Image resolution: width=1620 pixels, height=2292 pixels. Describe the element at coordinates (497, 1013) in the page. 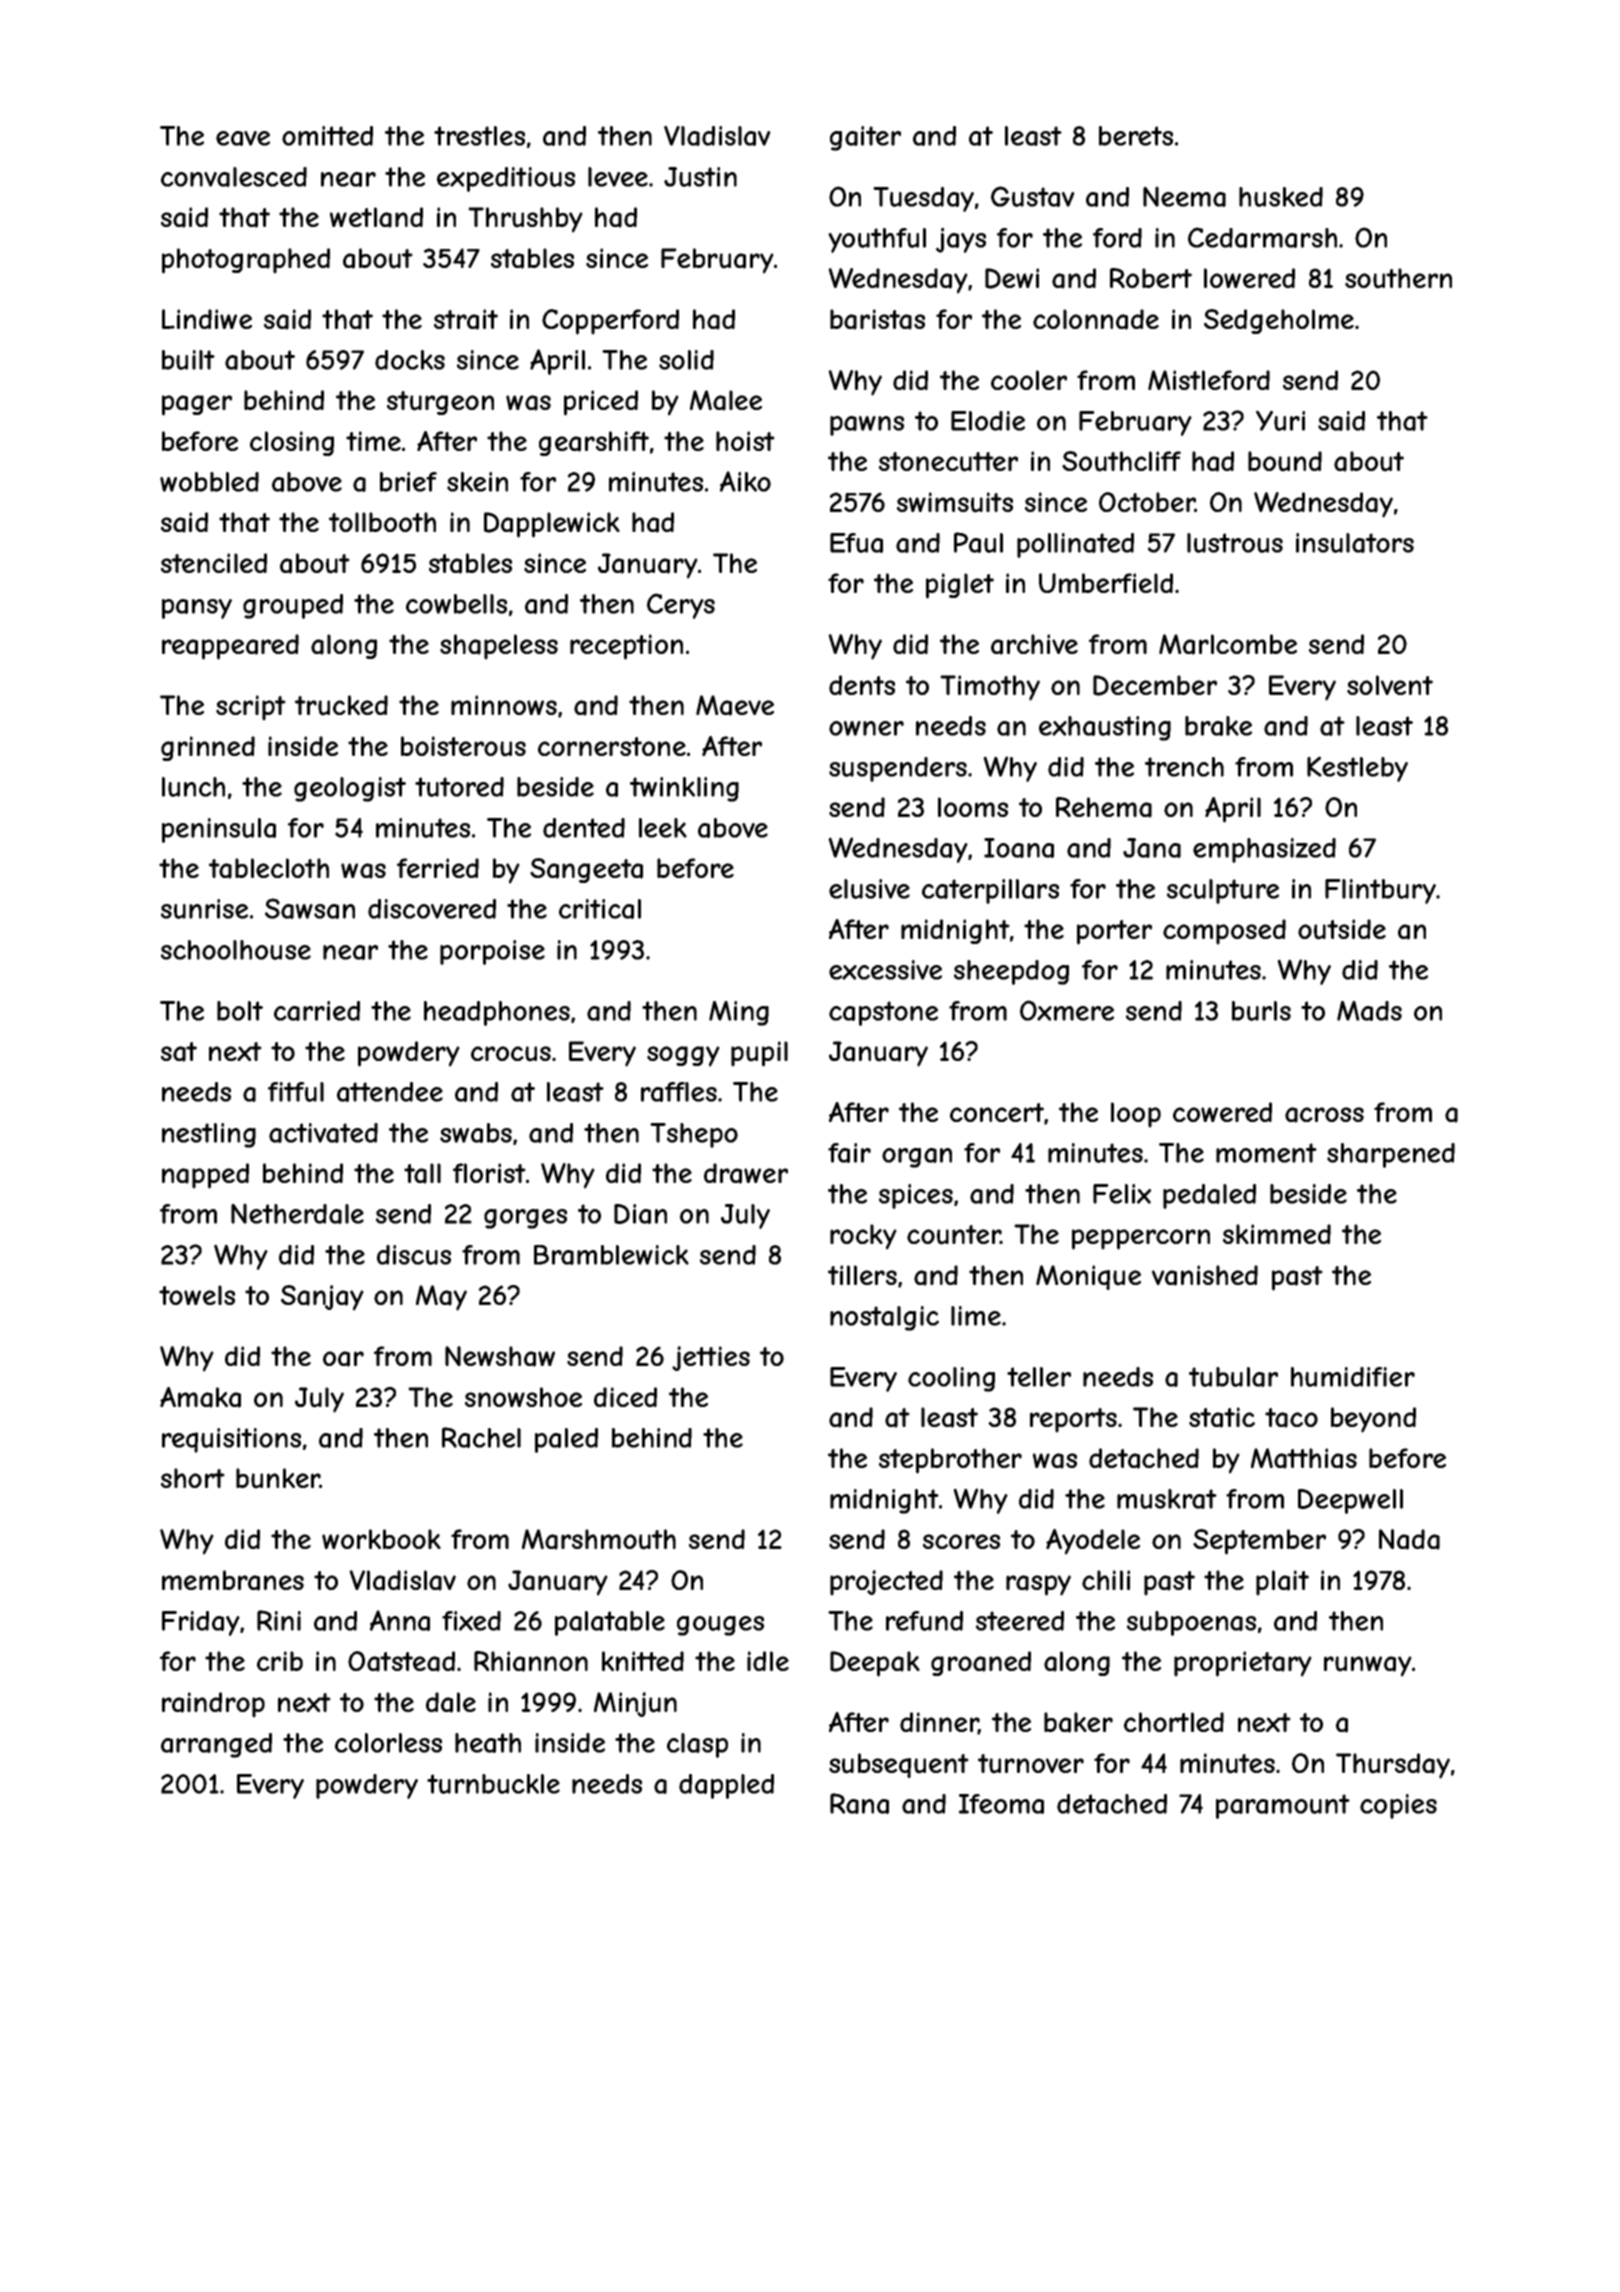

I see `headphones` at that location.
